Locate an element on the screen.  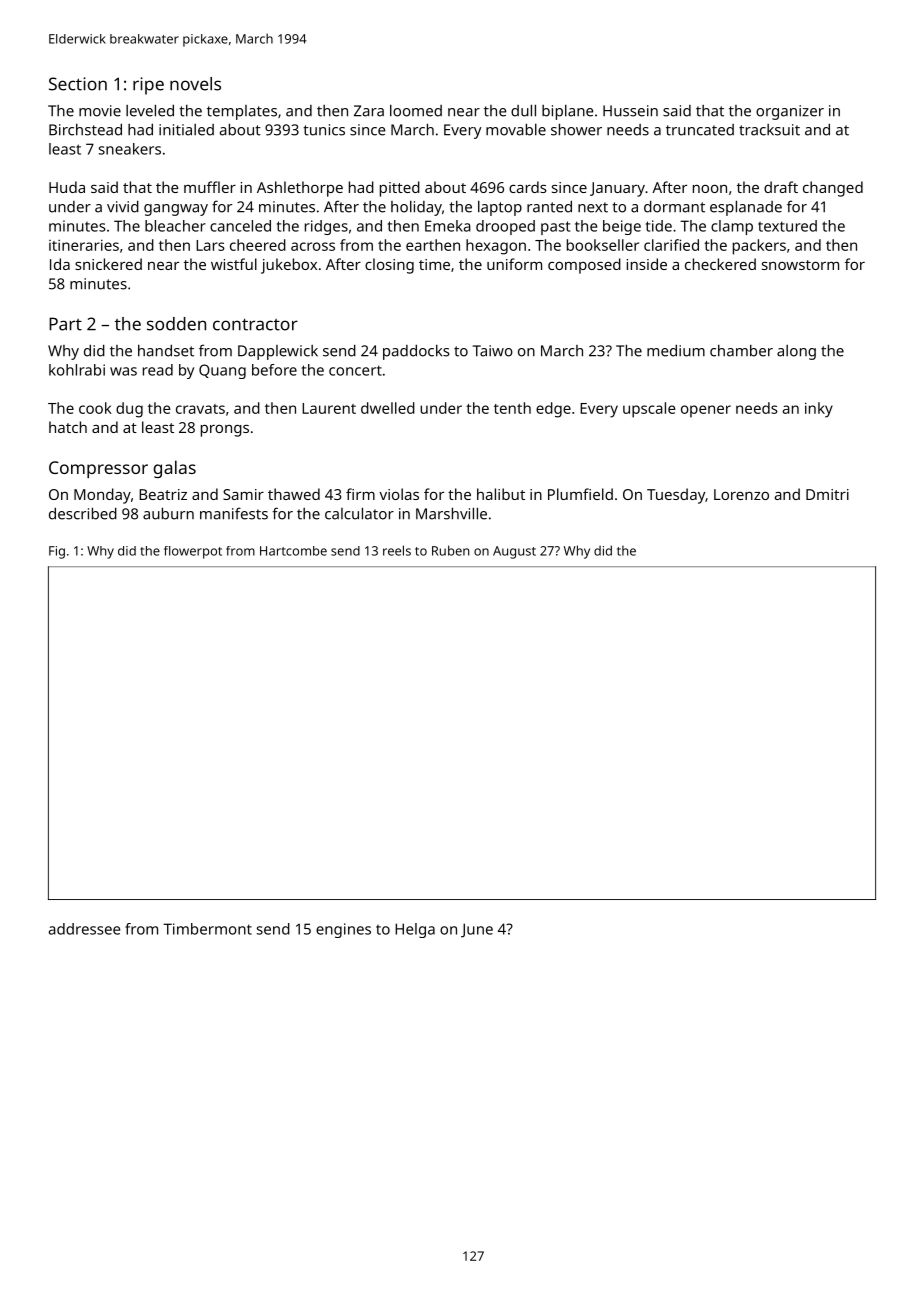
checkered is located at coordinates (720, 264).
